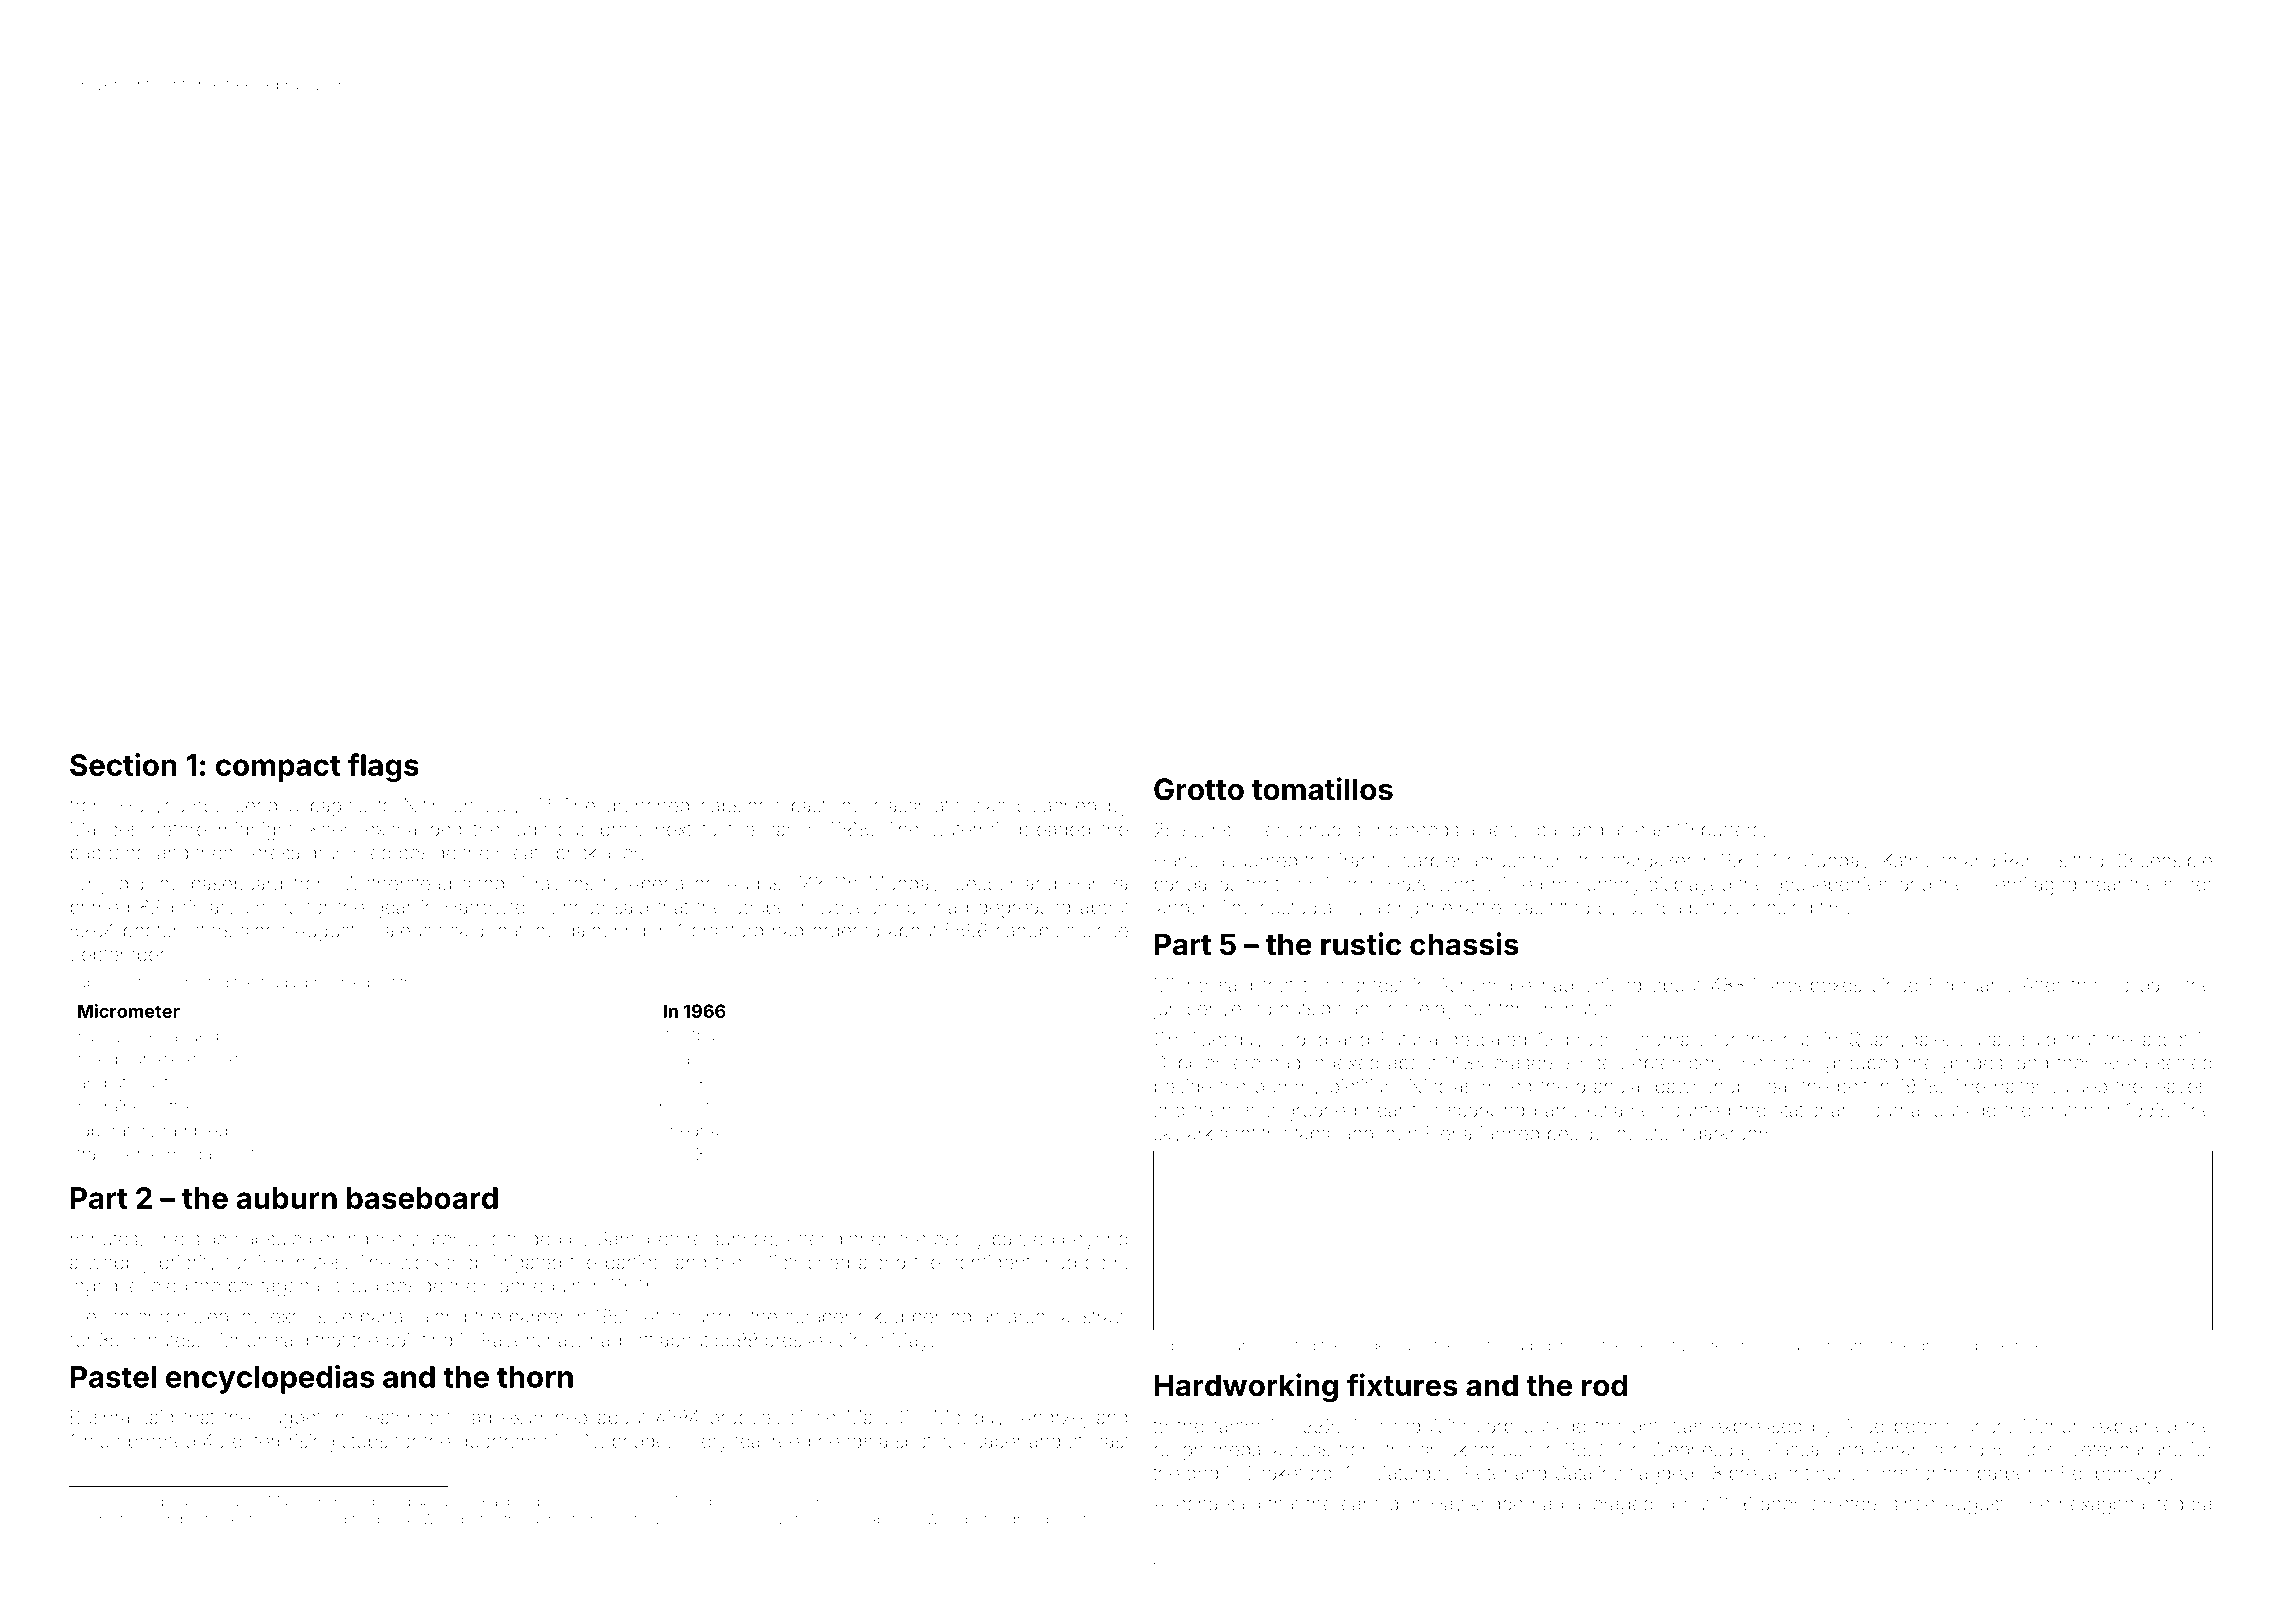  Describe the element at coordinates (535, 1520) in the screenshot. I see `thesaurus` at that location.
